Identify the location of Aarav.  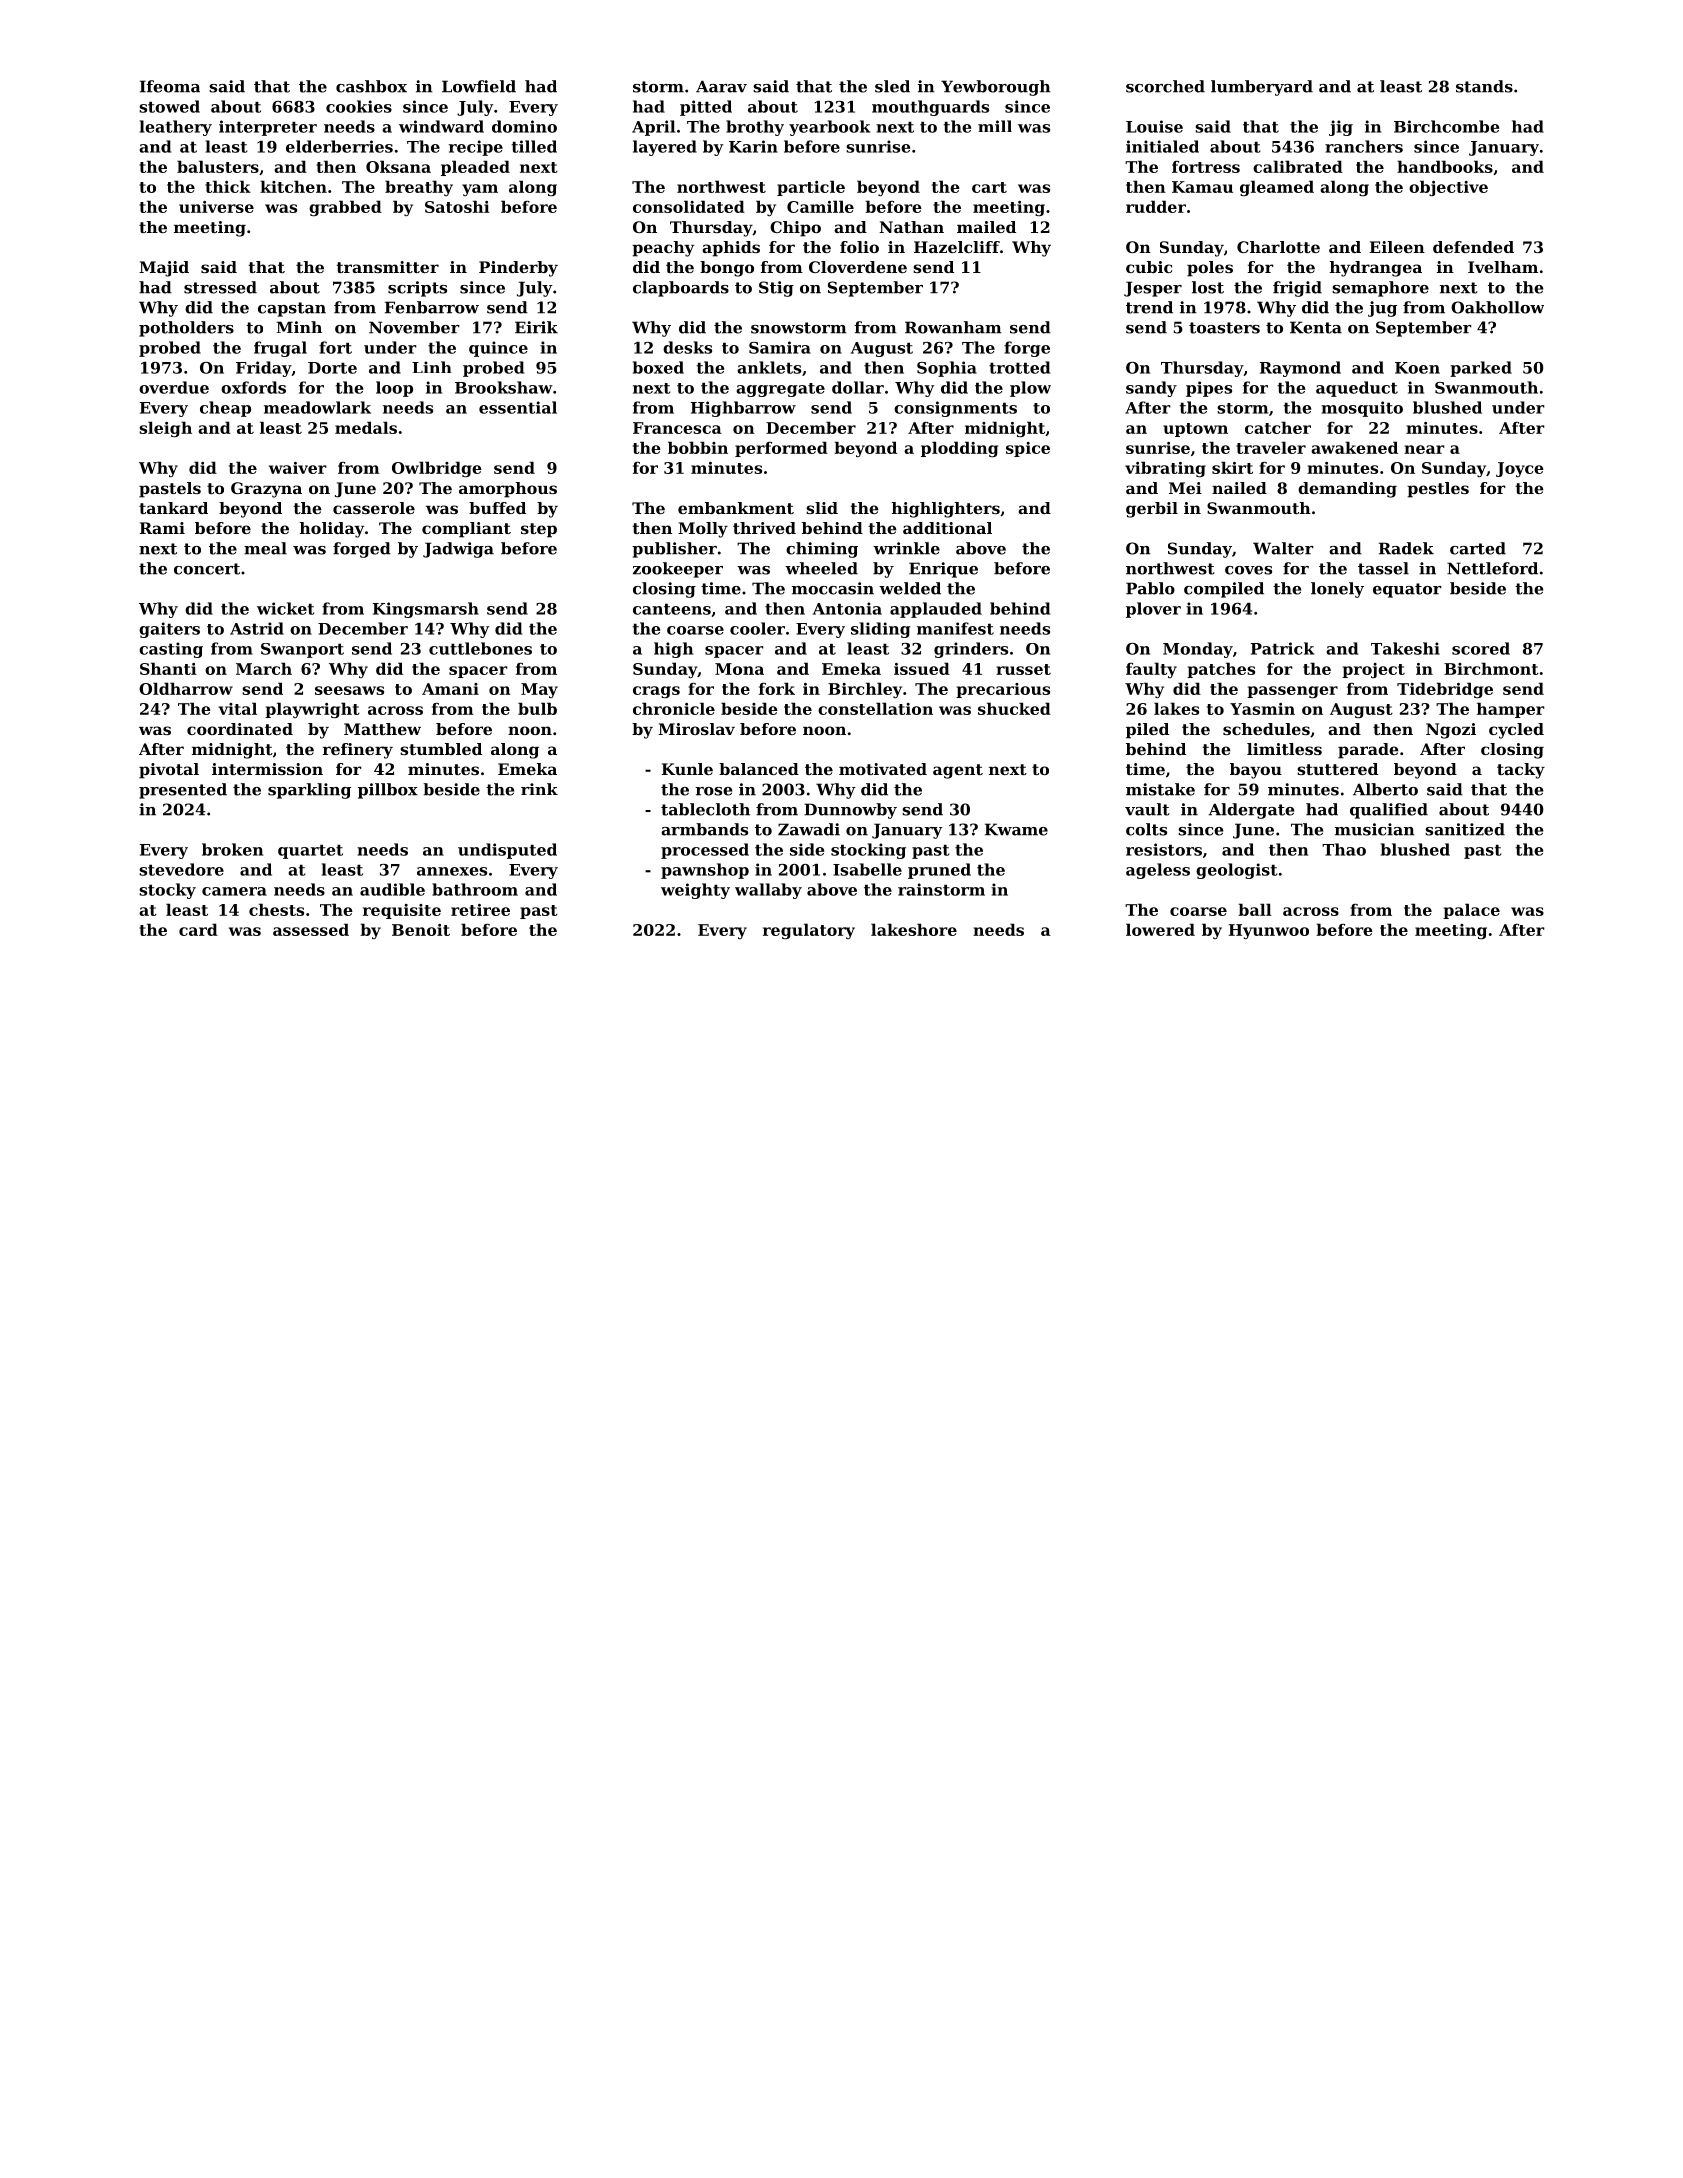
(721, 86).
